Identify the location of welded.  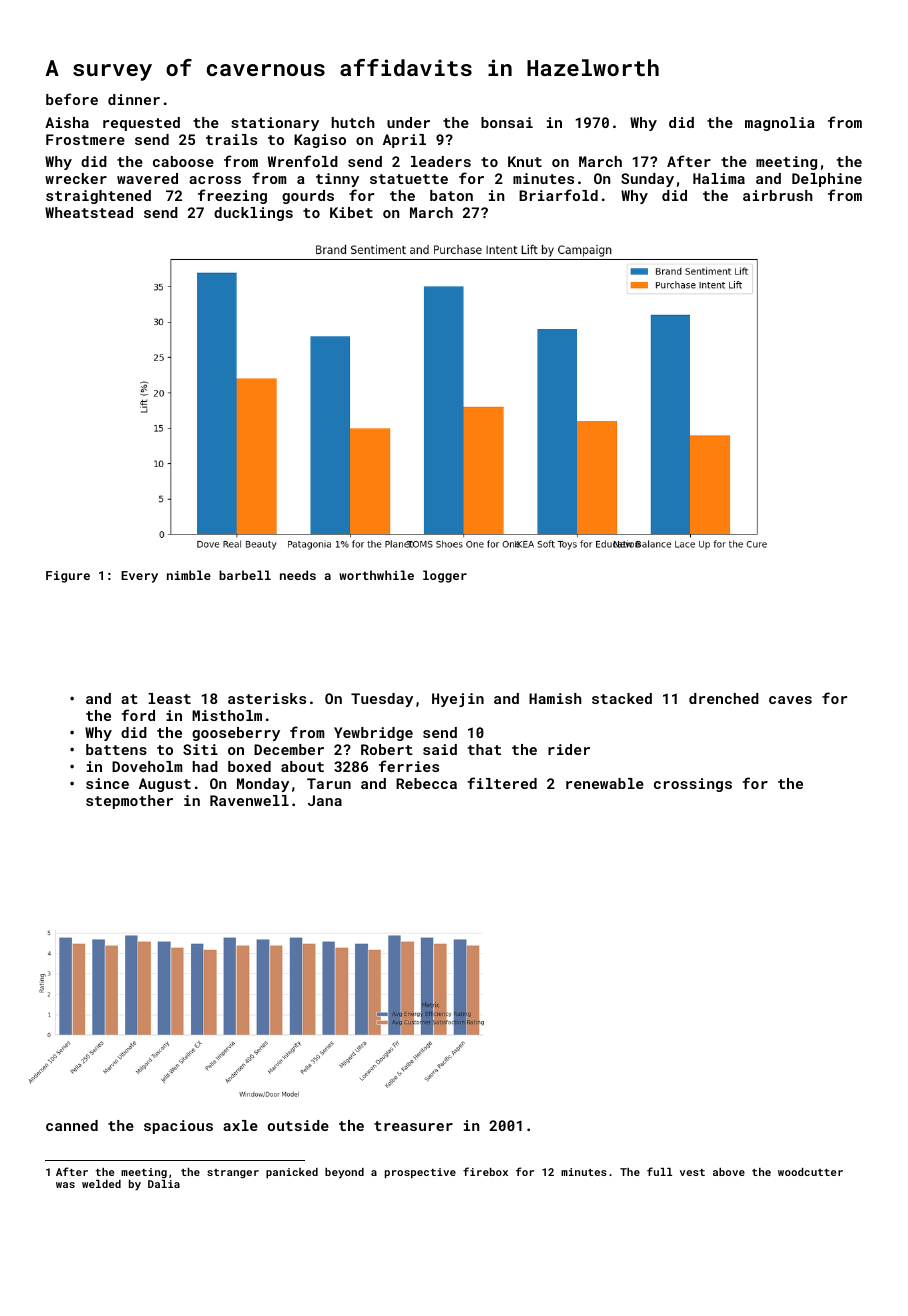
(101, 1184).
